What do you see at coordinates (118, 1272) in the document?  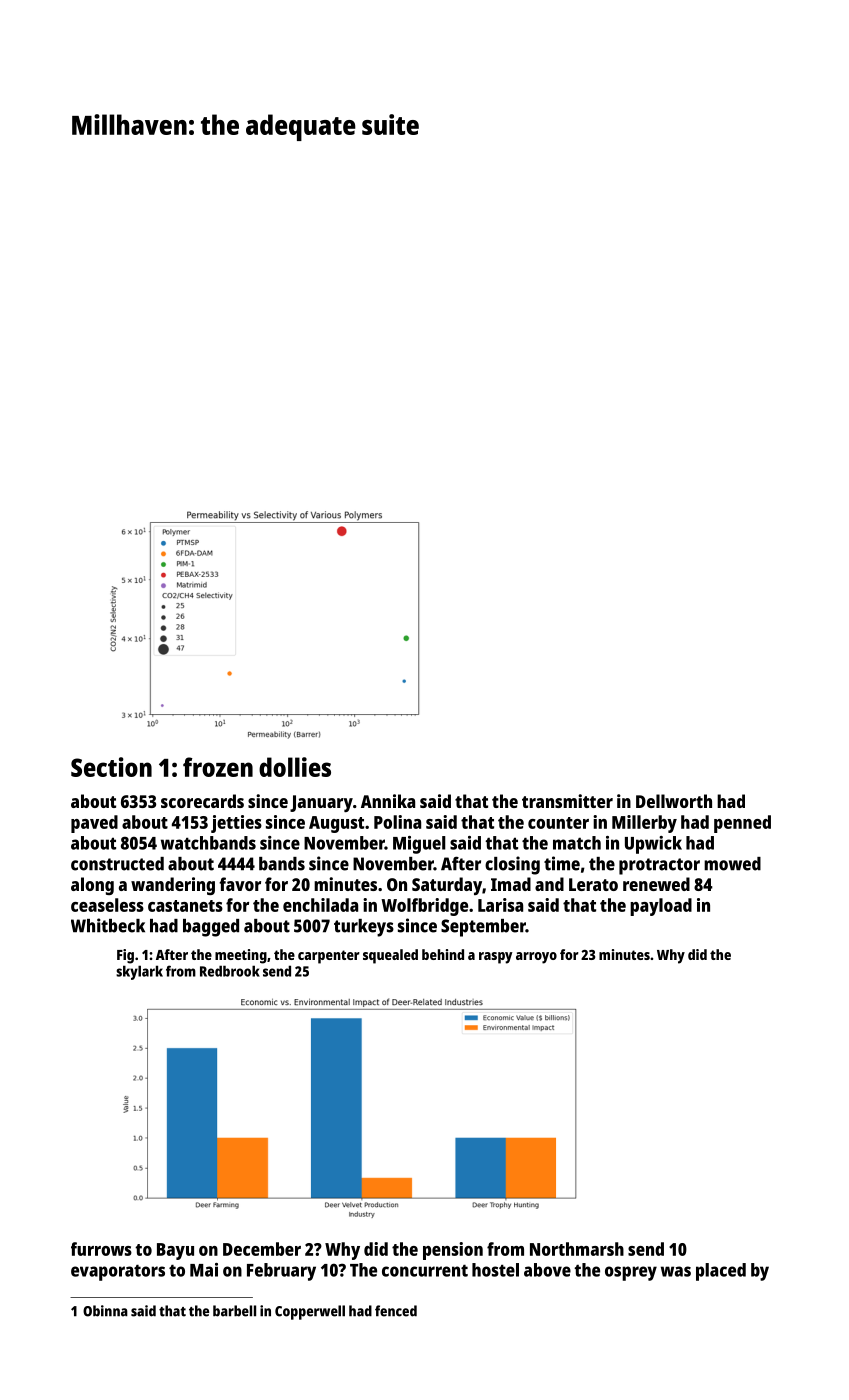 I see `evaporators` at bounding box center [118, 1272].
